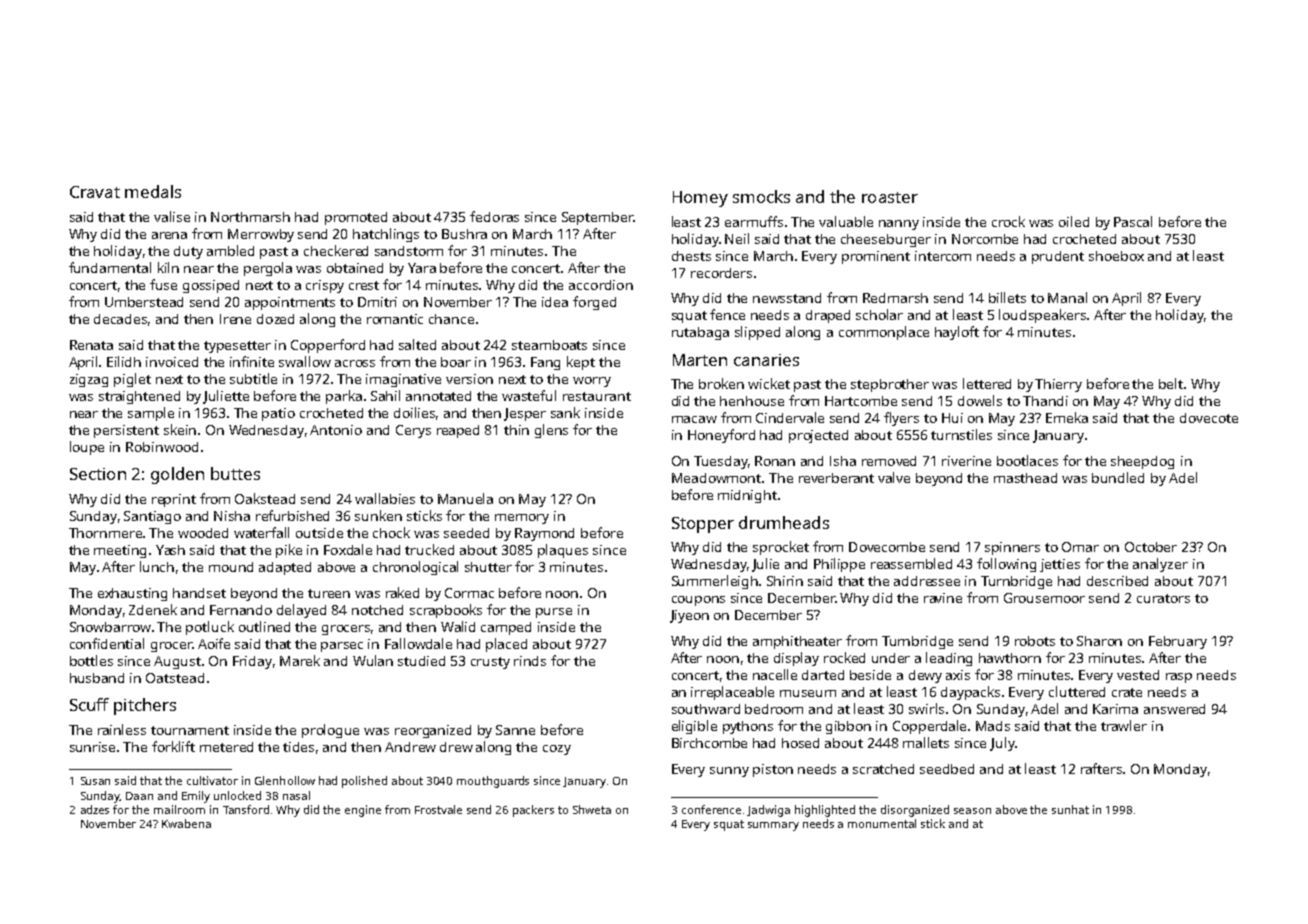 The image size is (1308, 924). I want to click on Section, so click(98, 474).
